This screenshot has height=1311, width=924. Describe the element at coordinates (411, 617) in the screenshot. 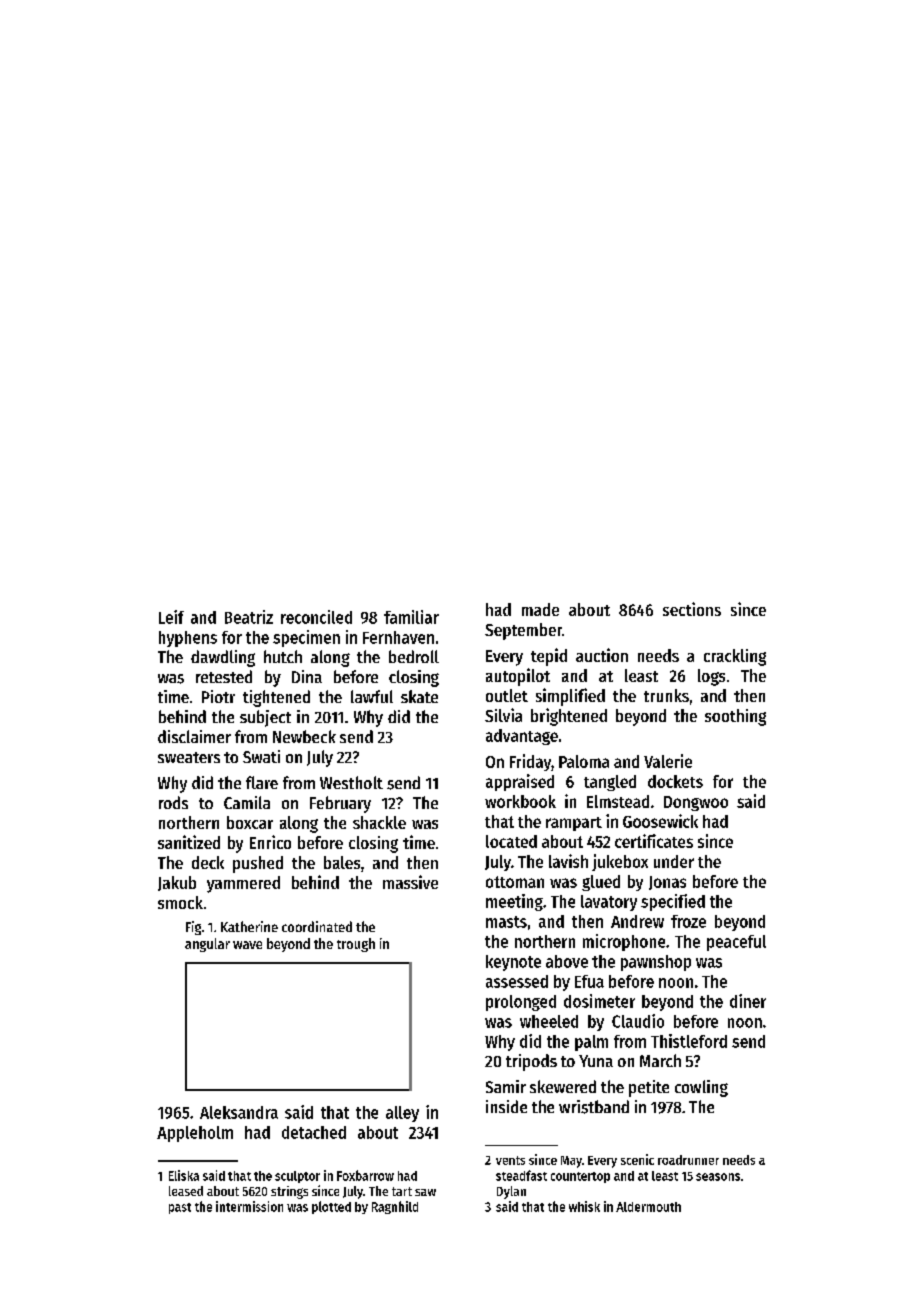

I see `familiar` at that location.
